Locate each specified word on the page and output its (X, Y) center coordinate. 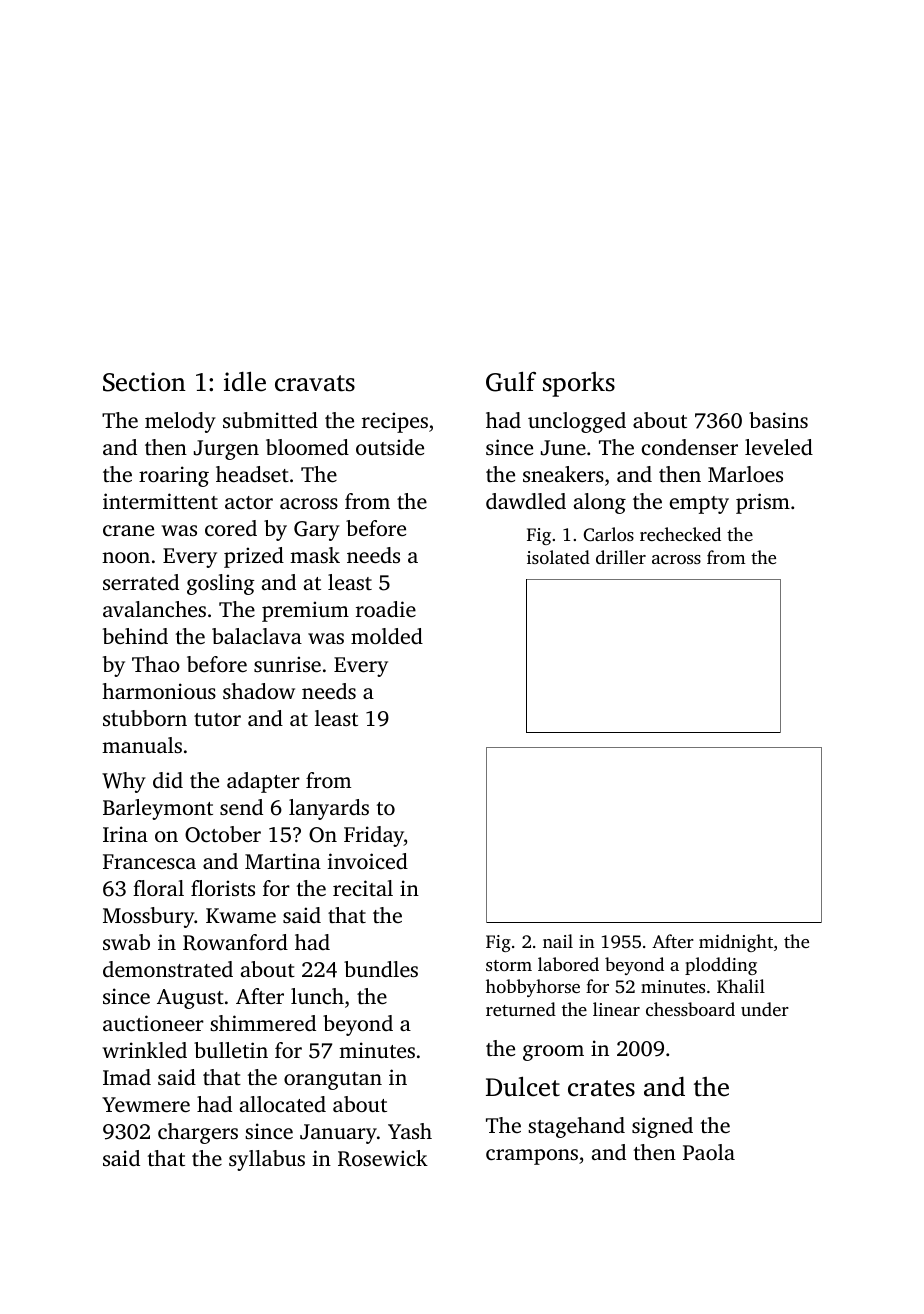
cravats (315, 383)
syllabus (267, 1160)
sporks (579, 384)
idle (245, 381)
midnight (736, 943)
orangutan (333, 1081)
